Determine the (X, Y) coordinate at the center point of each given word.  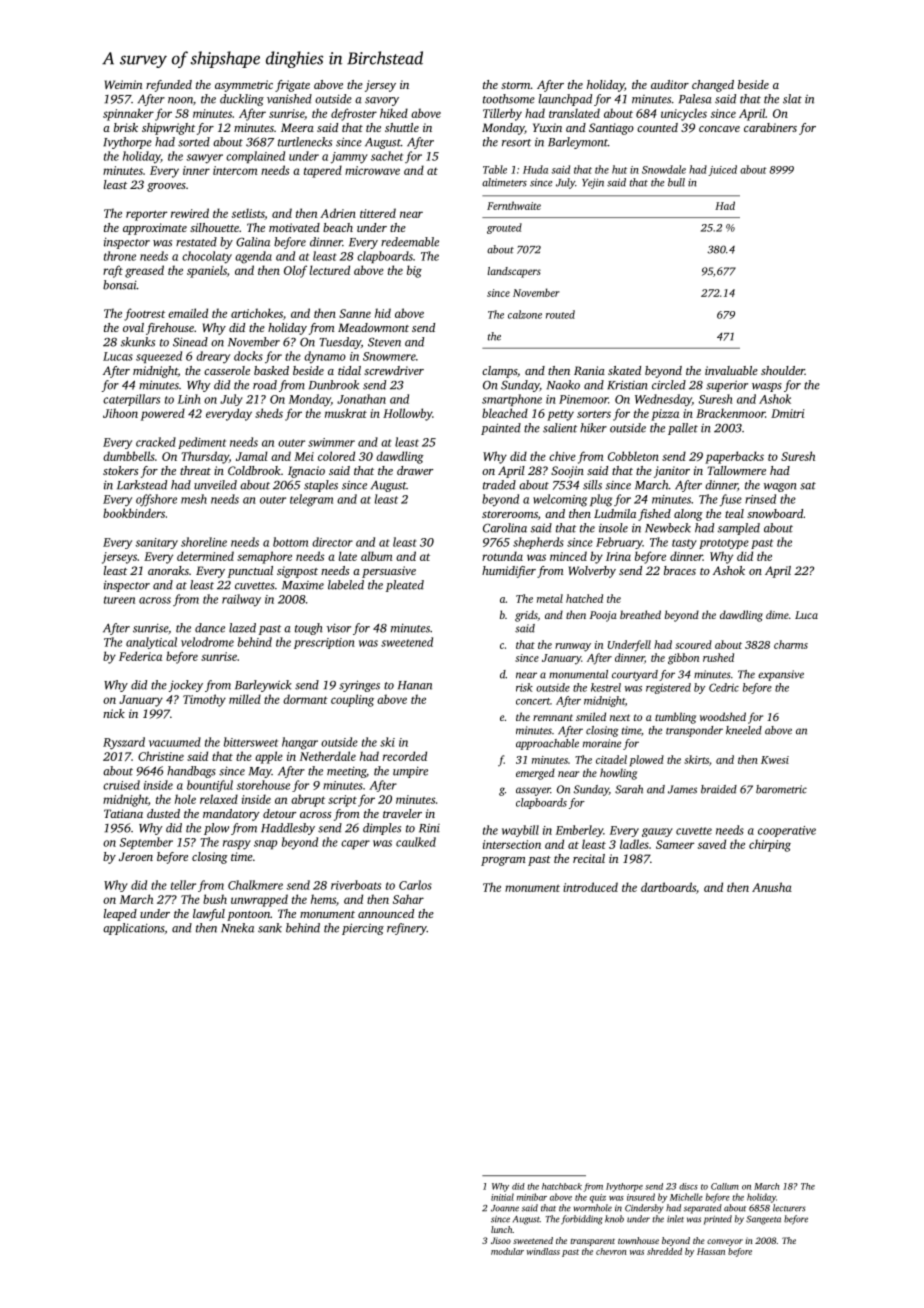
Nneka (237, 928)
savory (382, 101)
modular (507, 1251)
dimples (382, 829)
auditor (670, 84)
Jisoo (501, 1240)
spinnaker (128, 114)
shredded (664, 1251)
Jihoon (120, 413)
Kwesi (775, 760)
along (688, 515)
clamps (499, 372)
